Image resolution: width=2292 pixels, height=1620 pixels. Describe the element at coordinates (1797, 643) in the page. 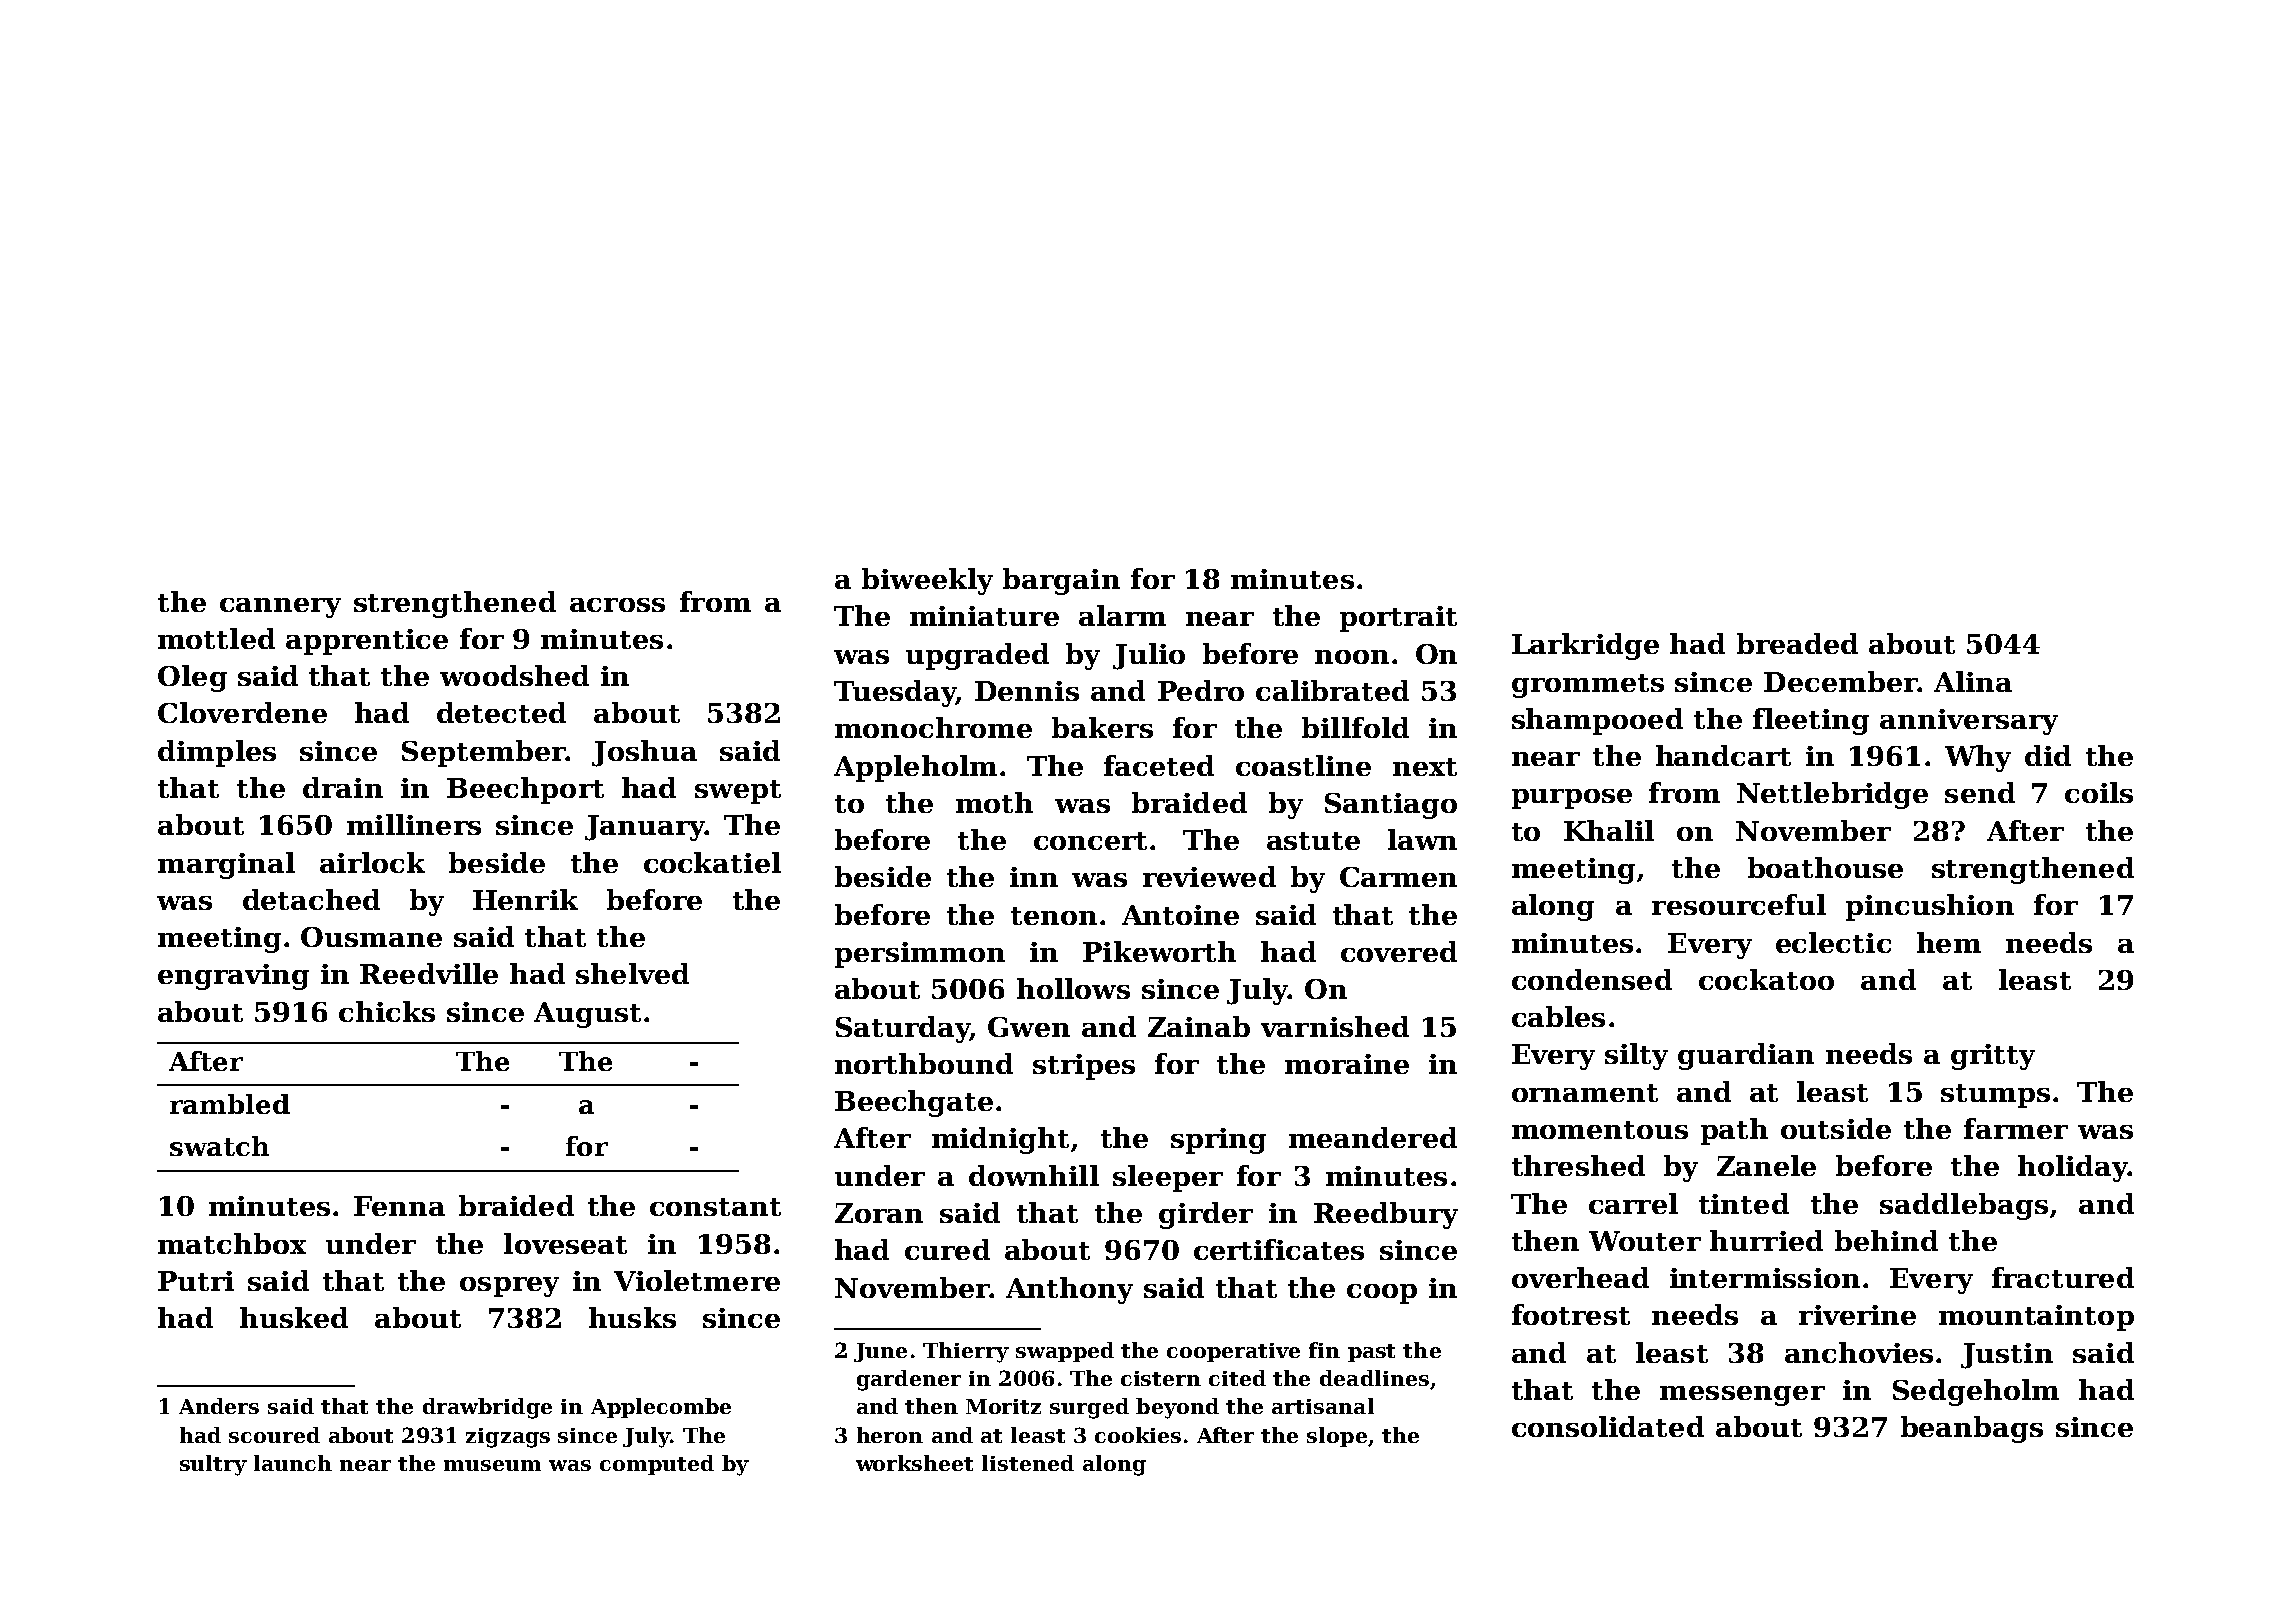

I see `breaded` at that location.
